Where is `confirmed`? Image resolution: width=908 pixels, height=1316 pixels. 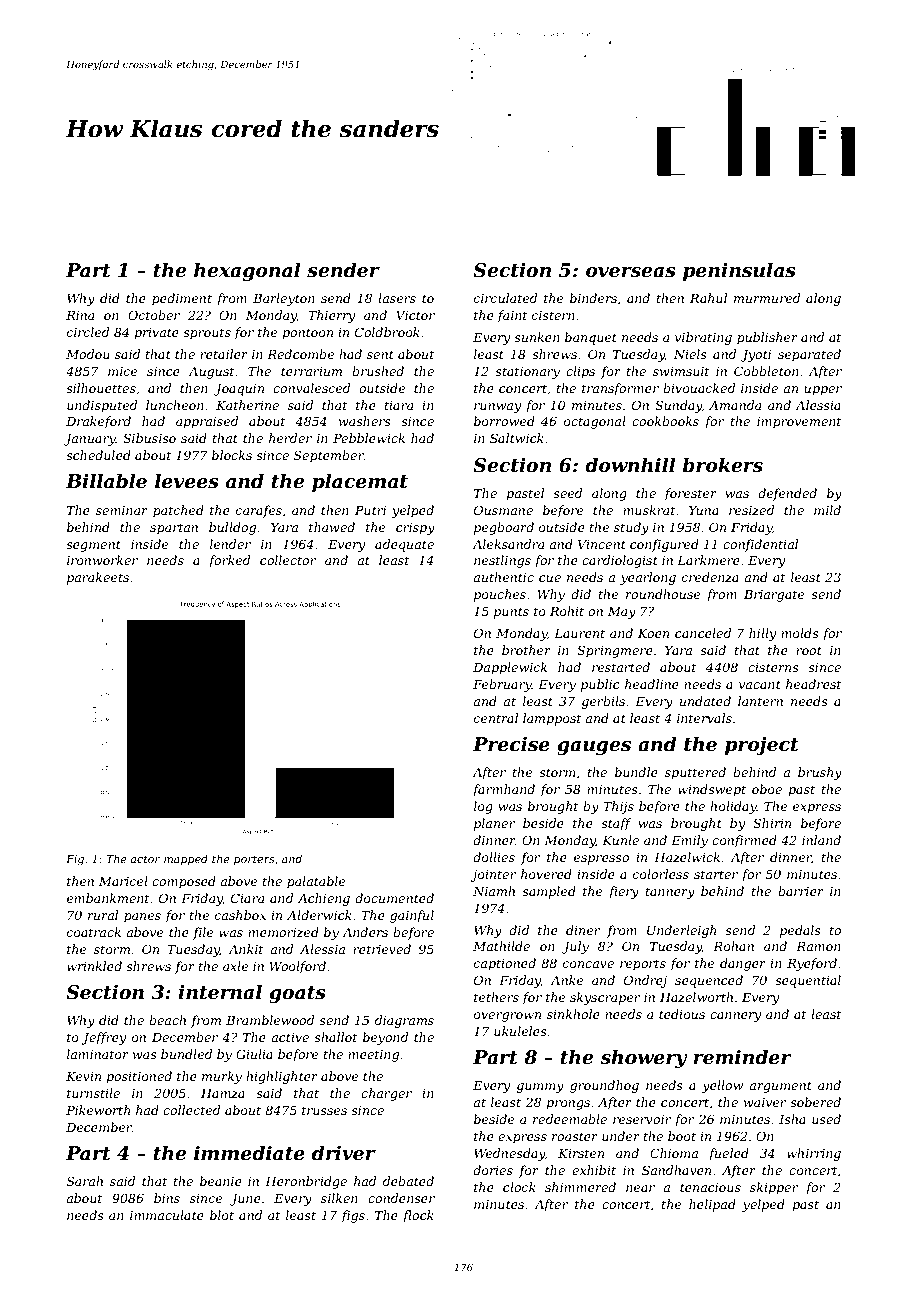 confirmed is located at coordinates (744, 841).
